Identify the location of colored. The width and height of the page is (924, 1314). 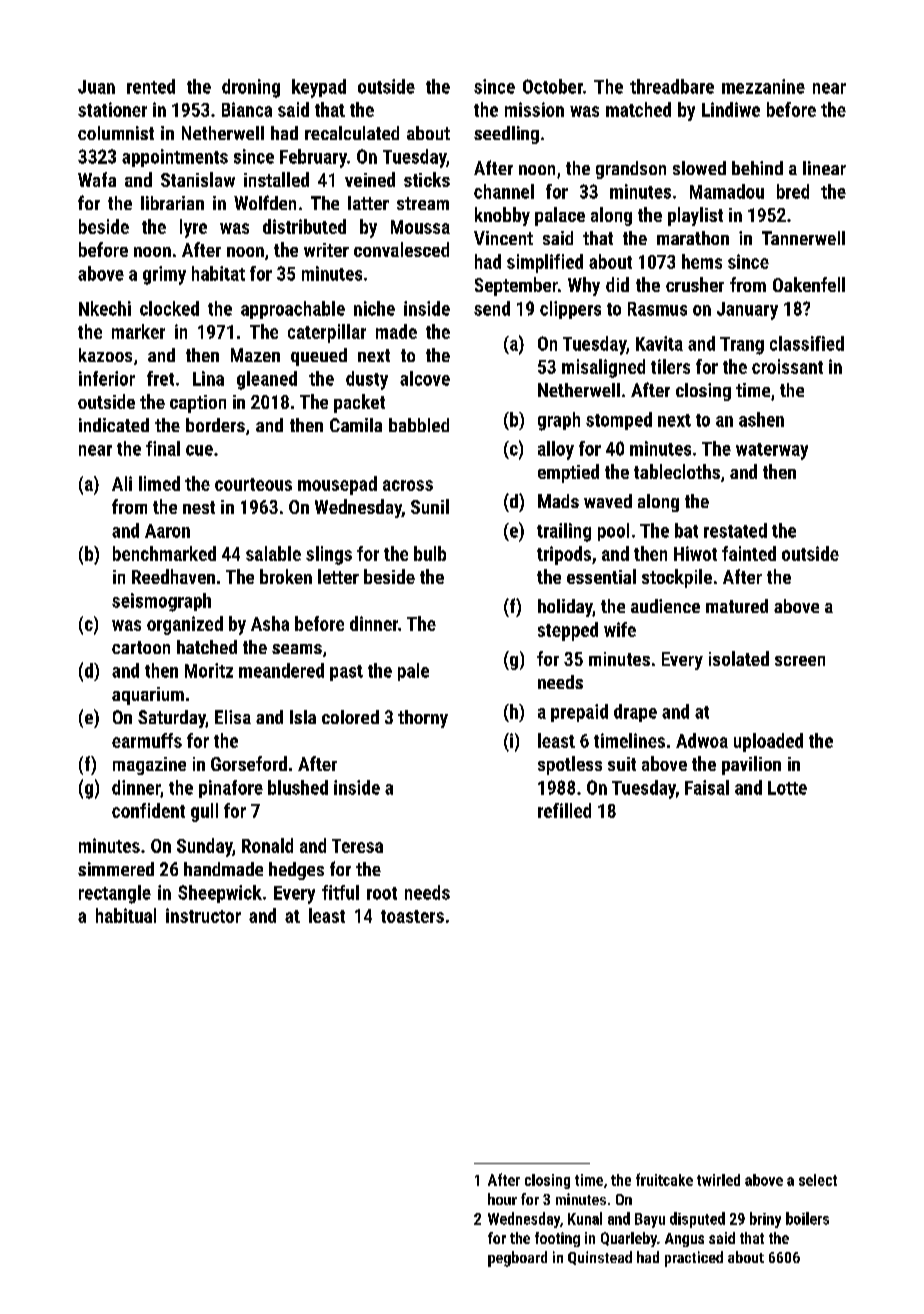
(350, 717).
